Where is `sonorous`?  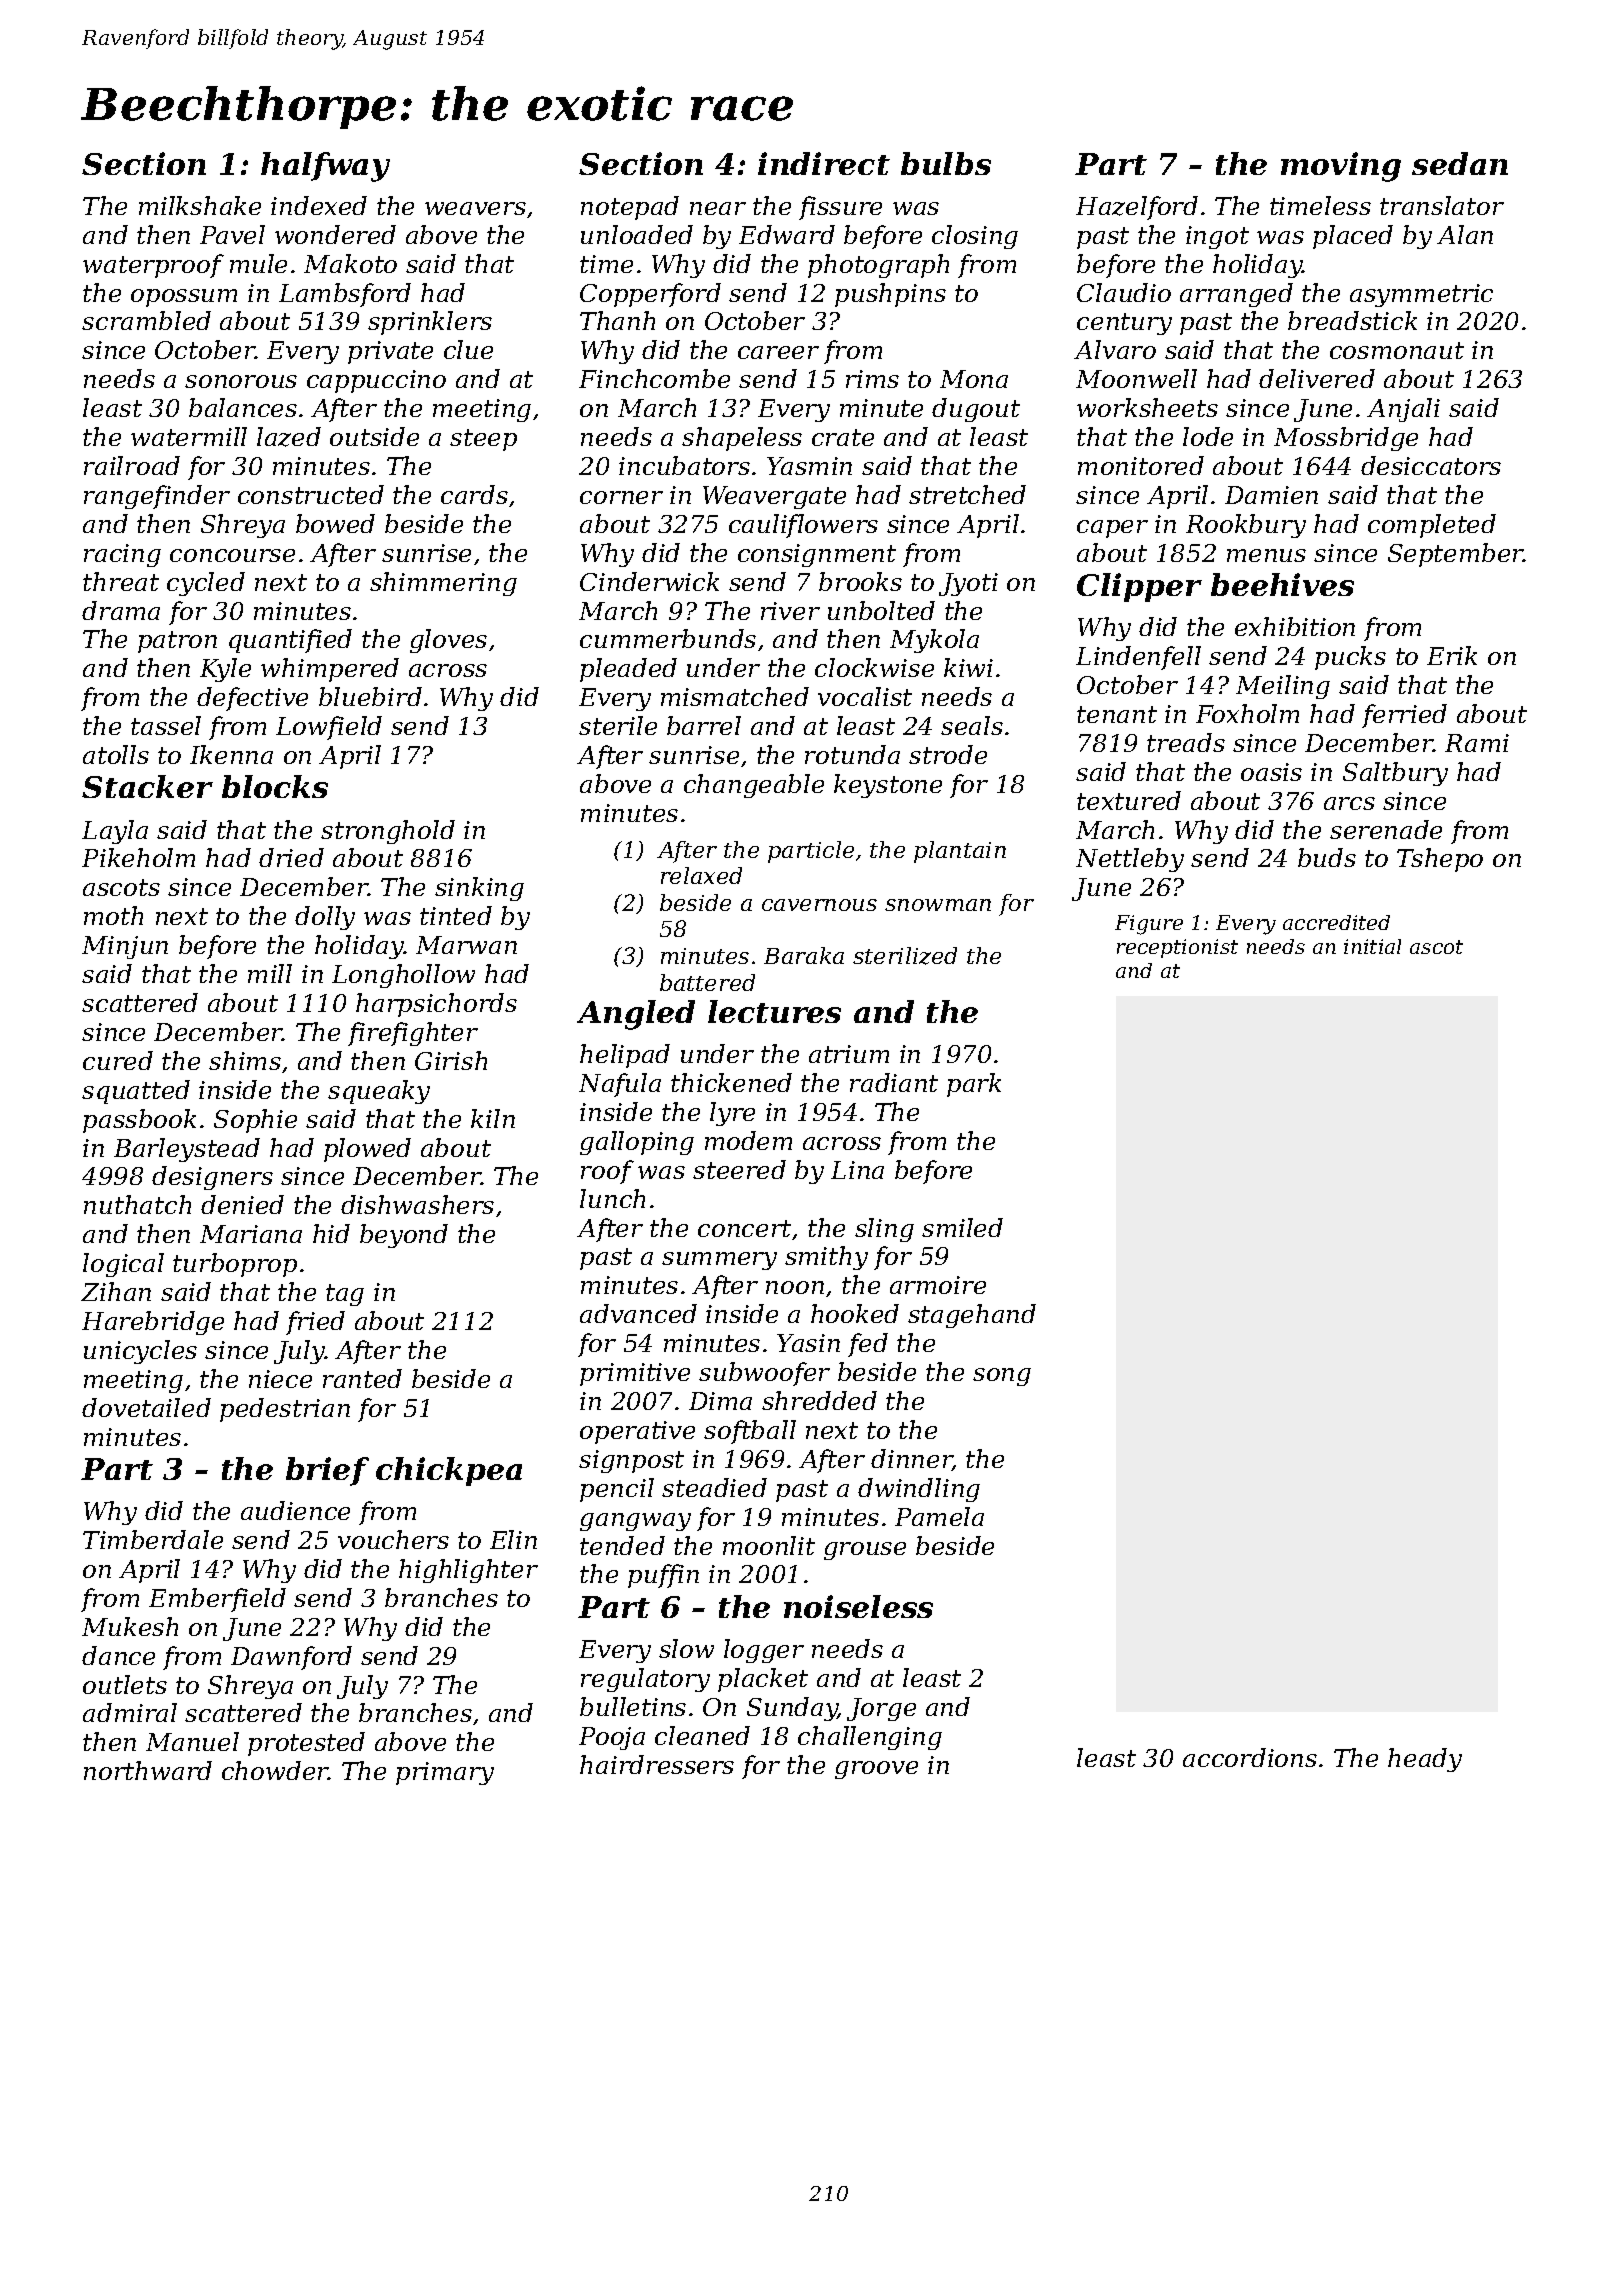
sonorous is located at coordinates (241, 381).
